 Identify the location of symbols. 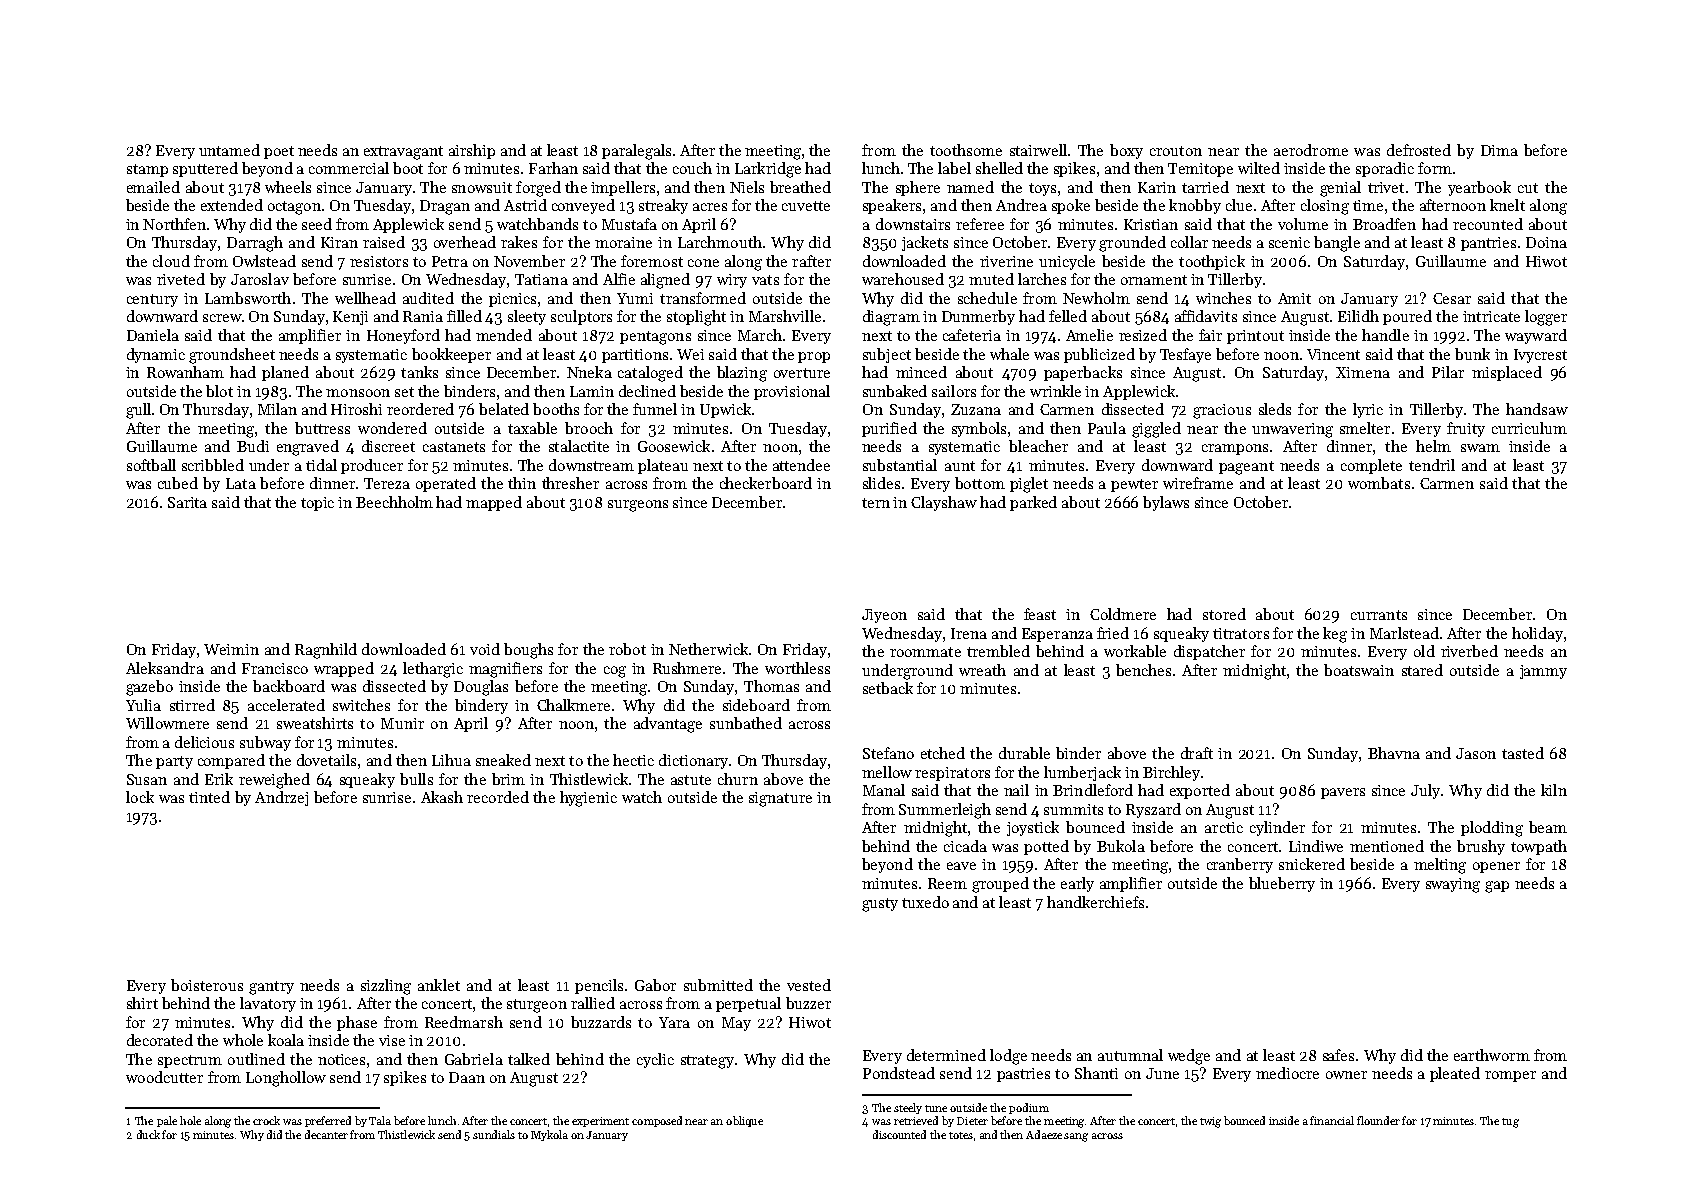
(979, 429).
